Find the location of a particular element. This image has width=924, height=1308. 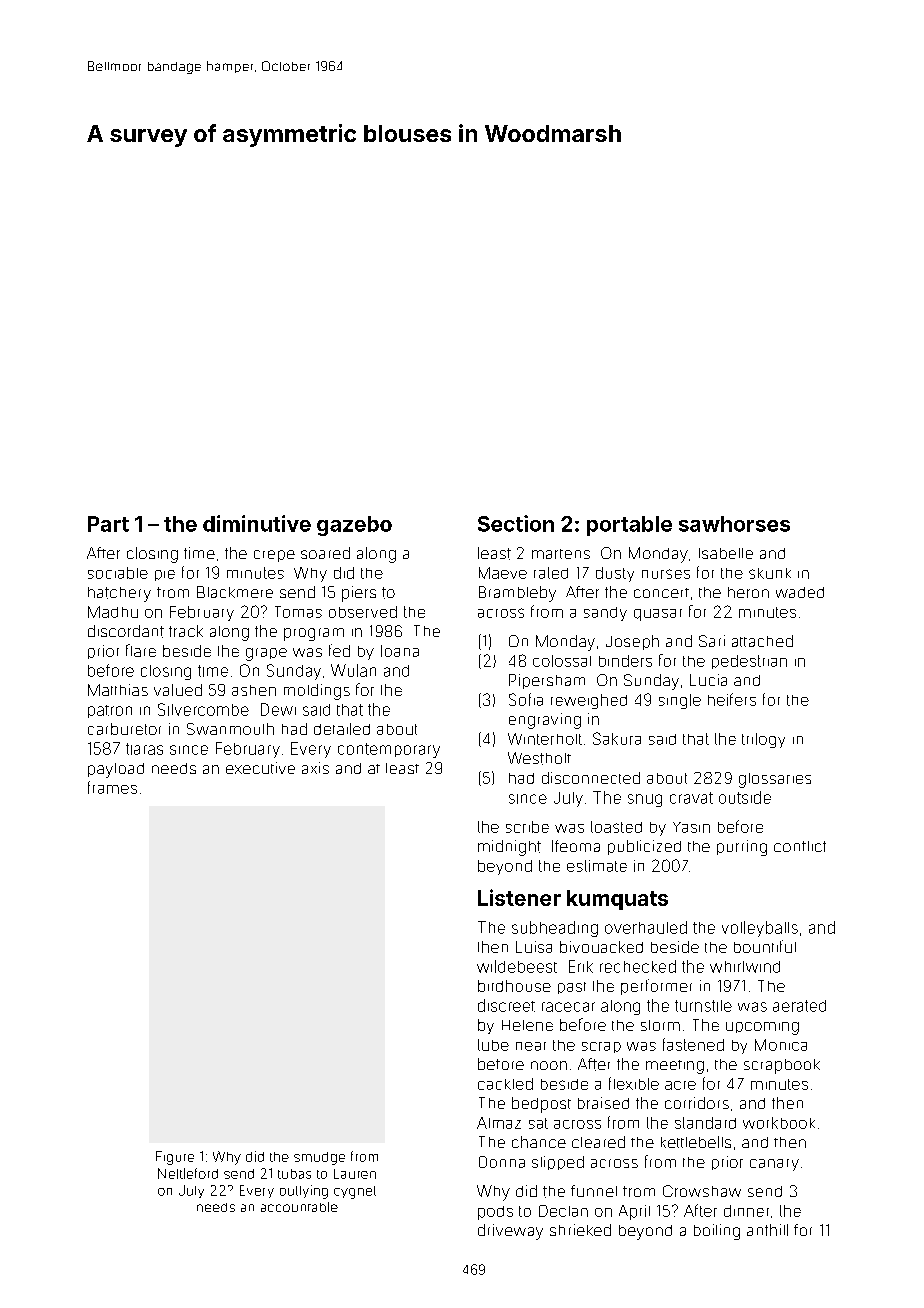

accountable is located at coordinates (299, 1207).
